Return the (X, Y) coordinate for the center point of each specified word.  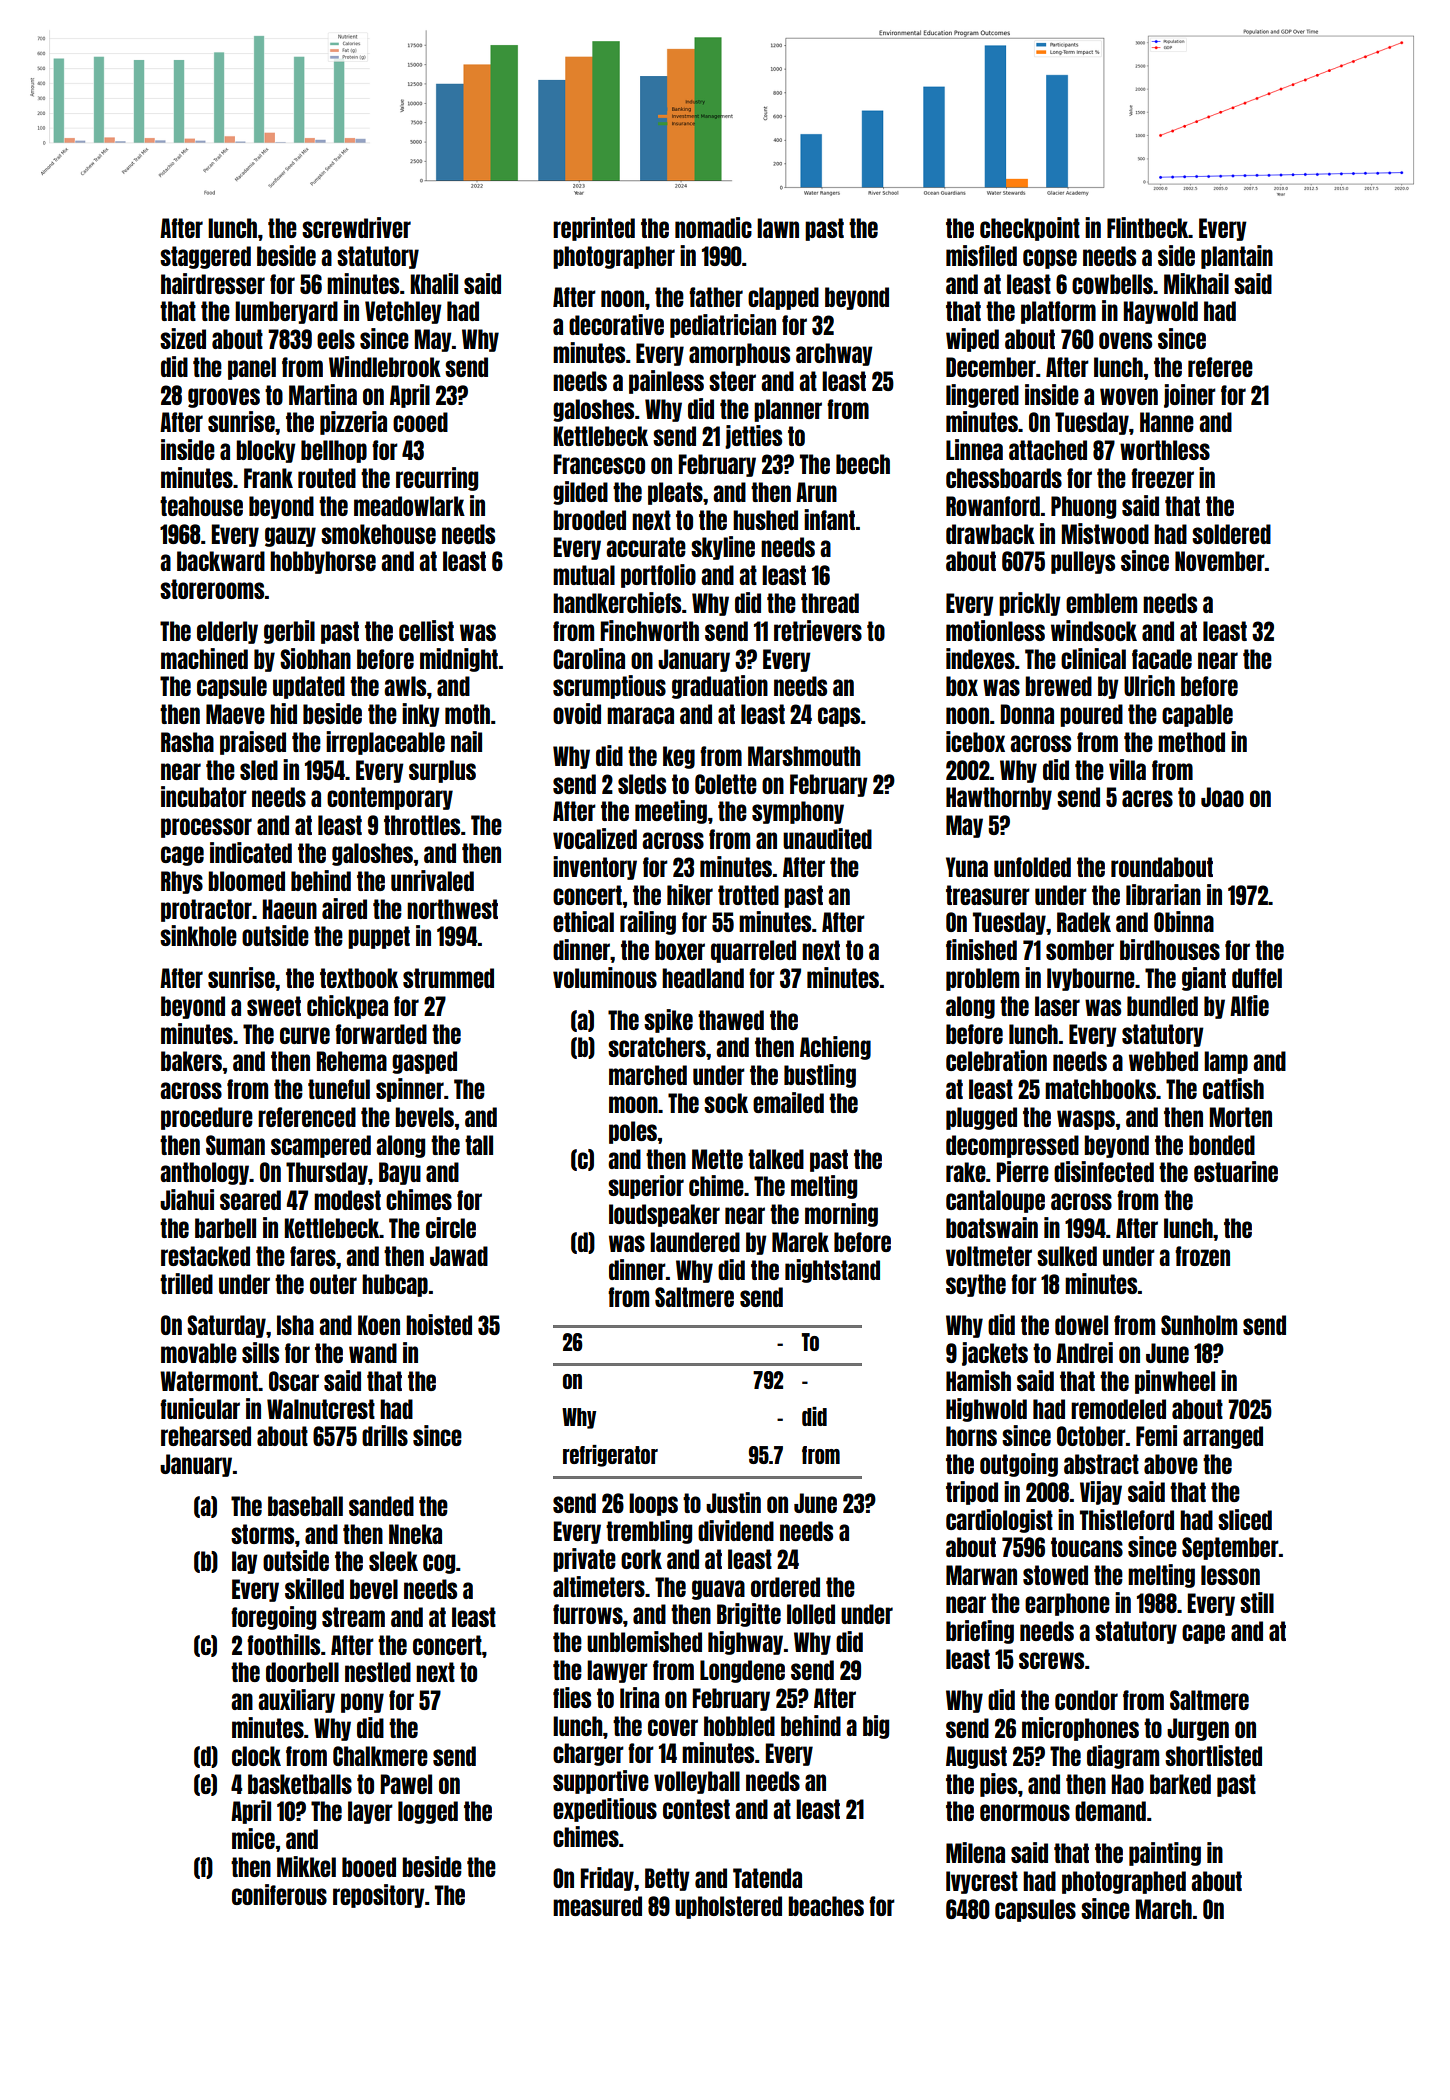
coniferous (279, 1894)
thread (830, 603)
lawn (778, 228)
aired (344, 908)
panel (252, 368)
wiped (972, 340)
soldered (1231, 534)
